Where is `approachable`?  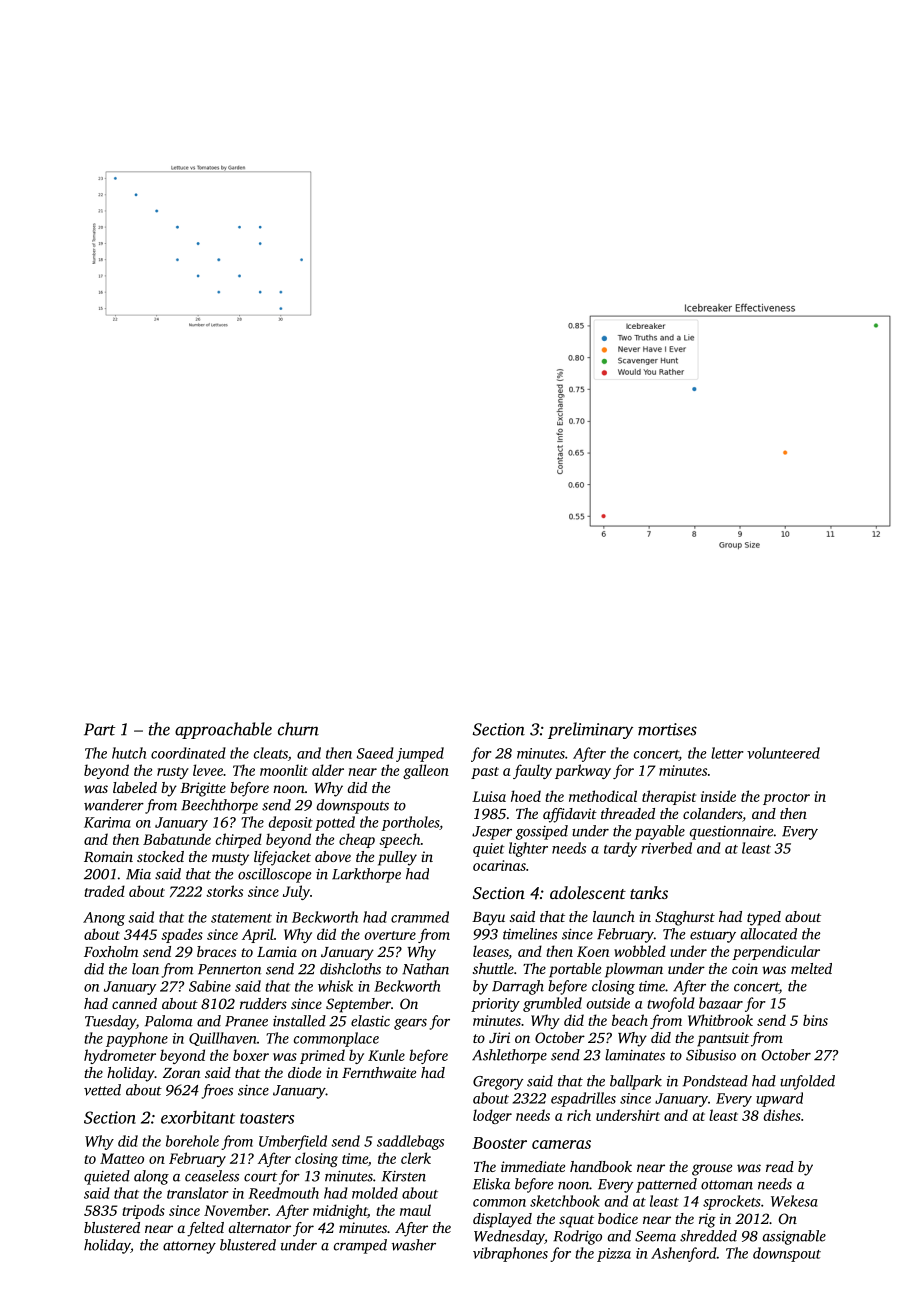
approachable is located at coordinates (223, 730).
